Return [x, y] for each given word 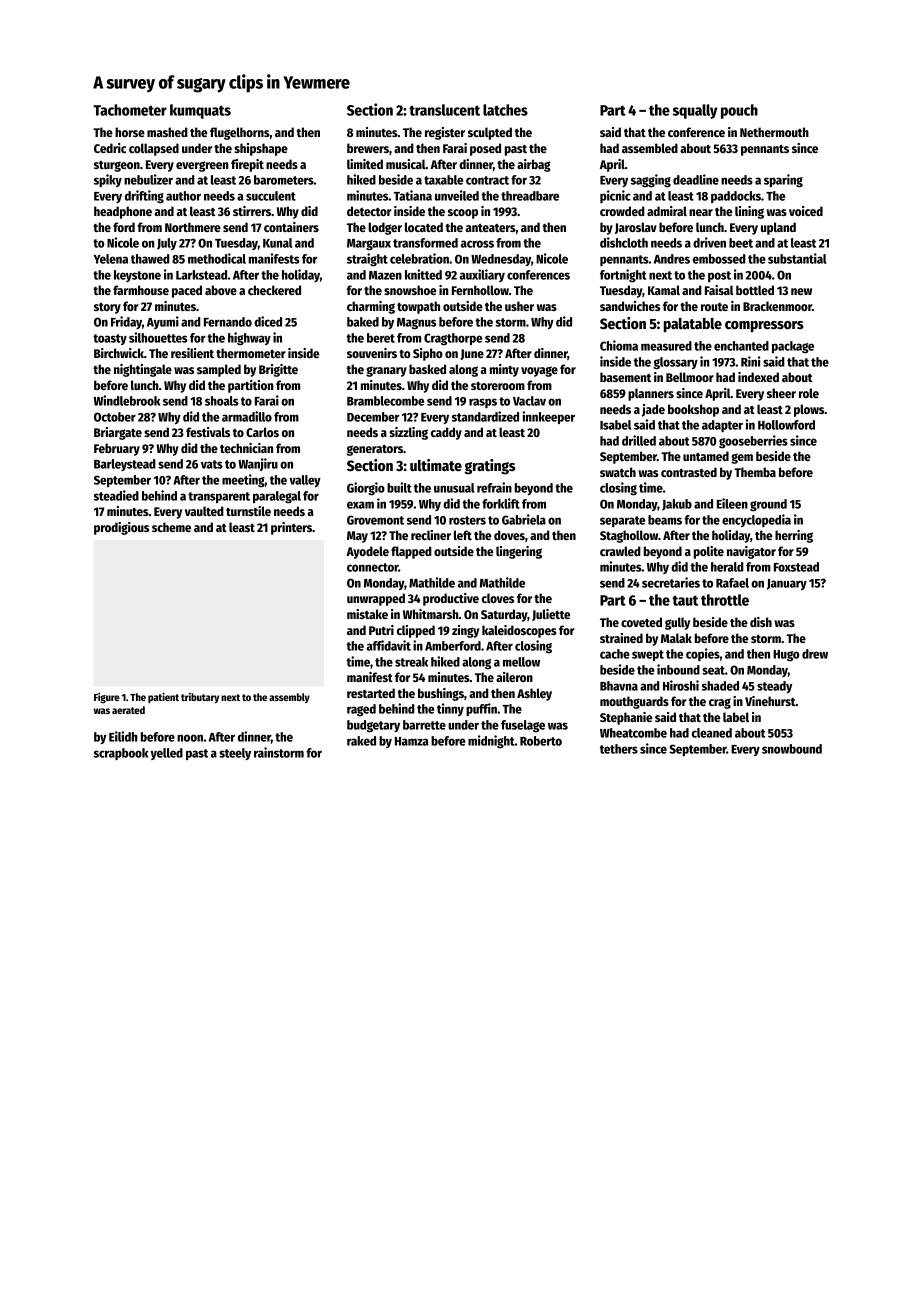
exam [360, 505]
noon [190, 738]
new [801, 291]
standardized [485, 416]
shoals [222, 401]
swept [648, 655]
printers [291, 528]
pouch [739, 111]
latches [505, 110]
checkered [274, 290]
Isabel [615, 425]
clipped [416, 631]
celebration [419, 258]
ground [768, 505]
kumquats [200, 111]
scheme [171, 527]
